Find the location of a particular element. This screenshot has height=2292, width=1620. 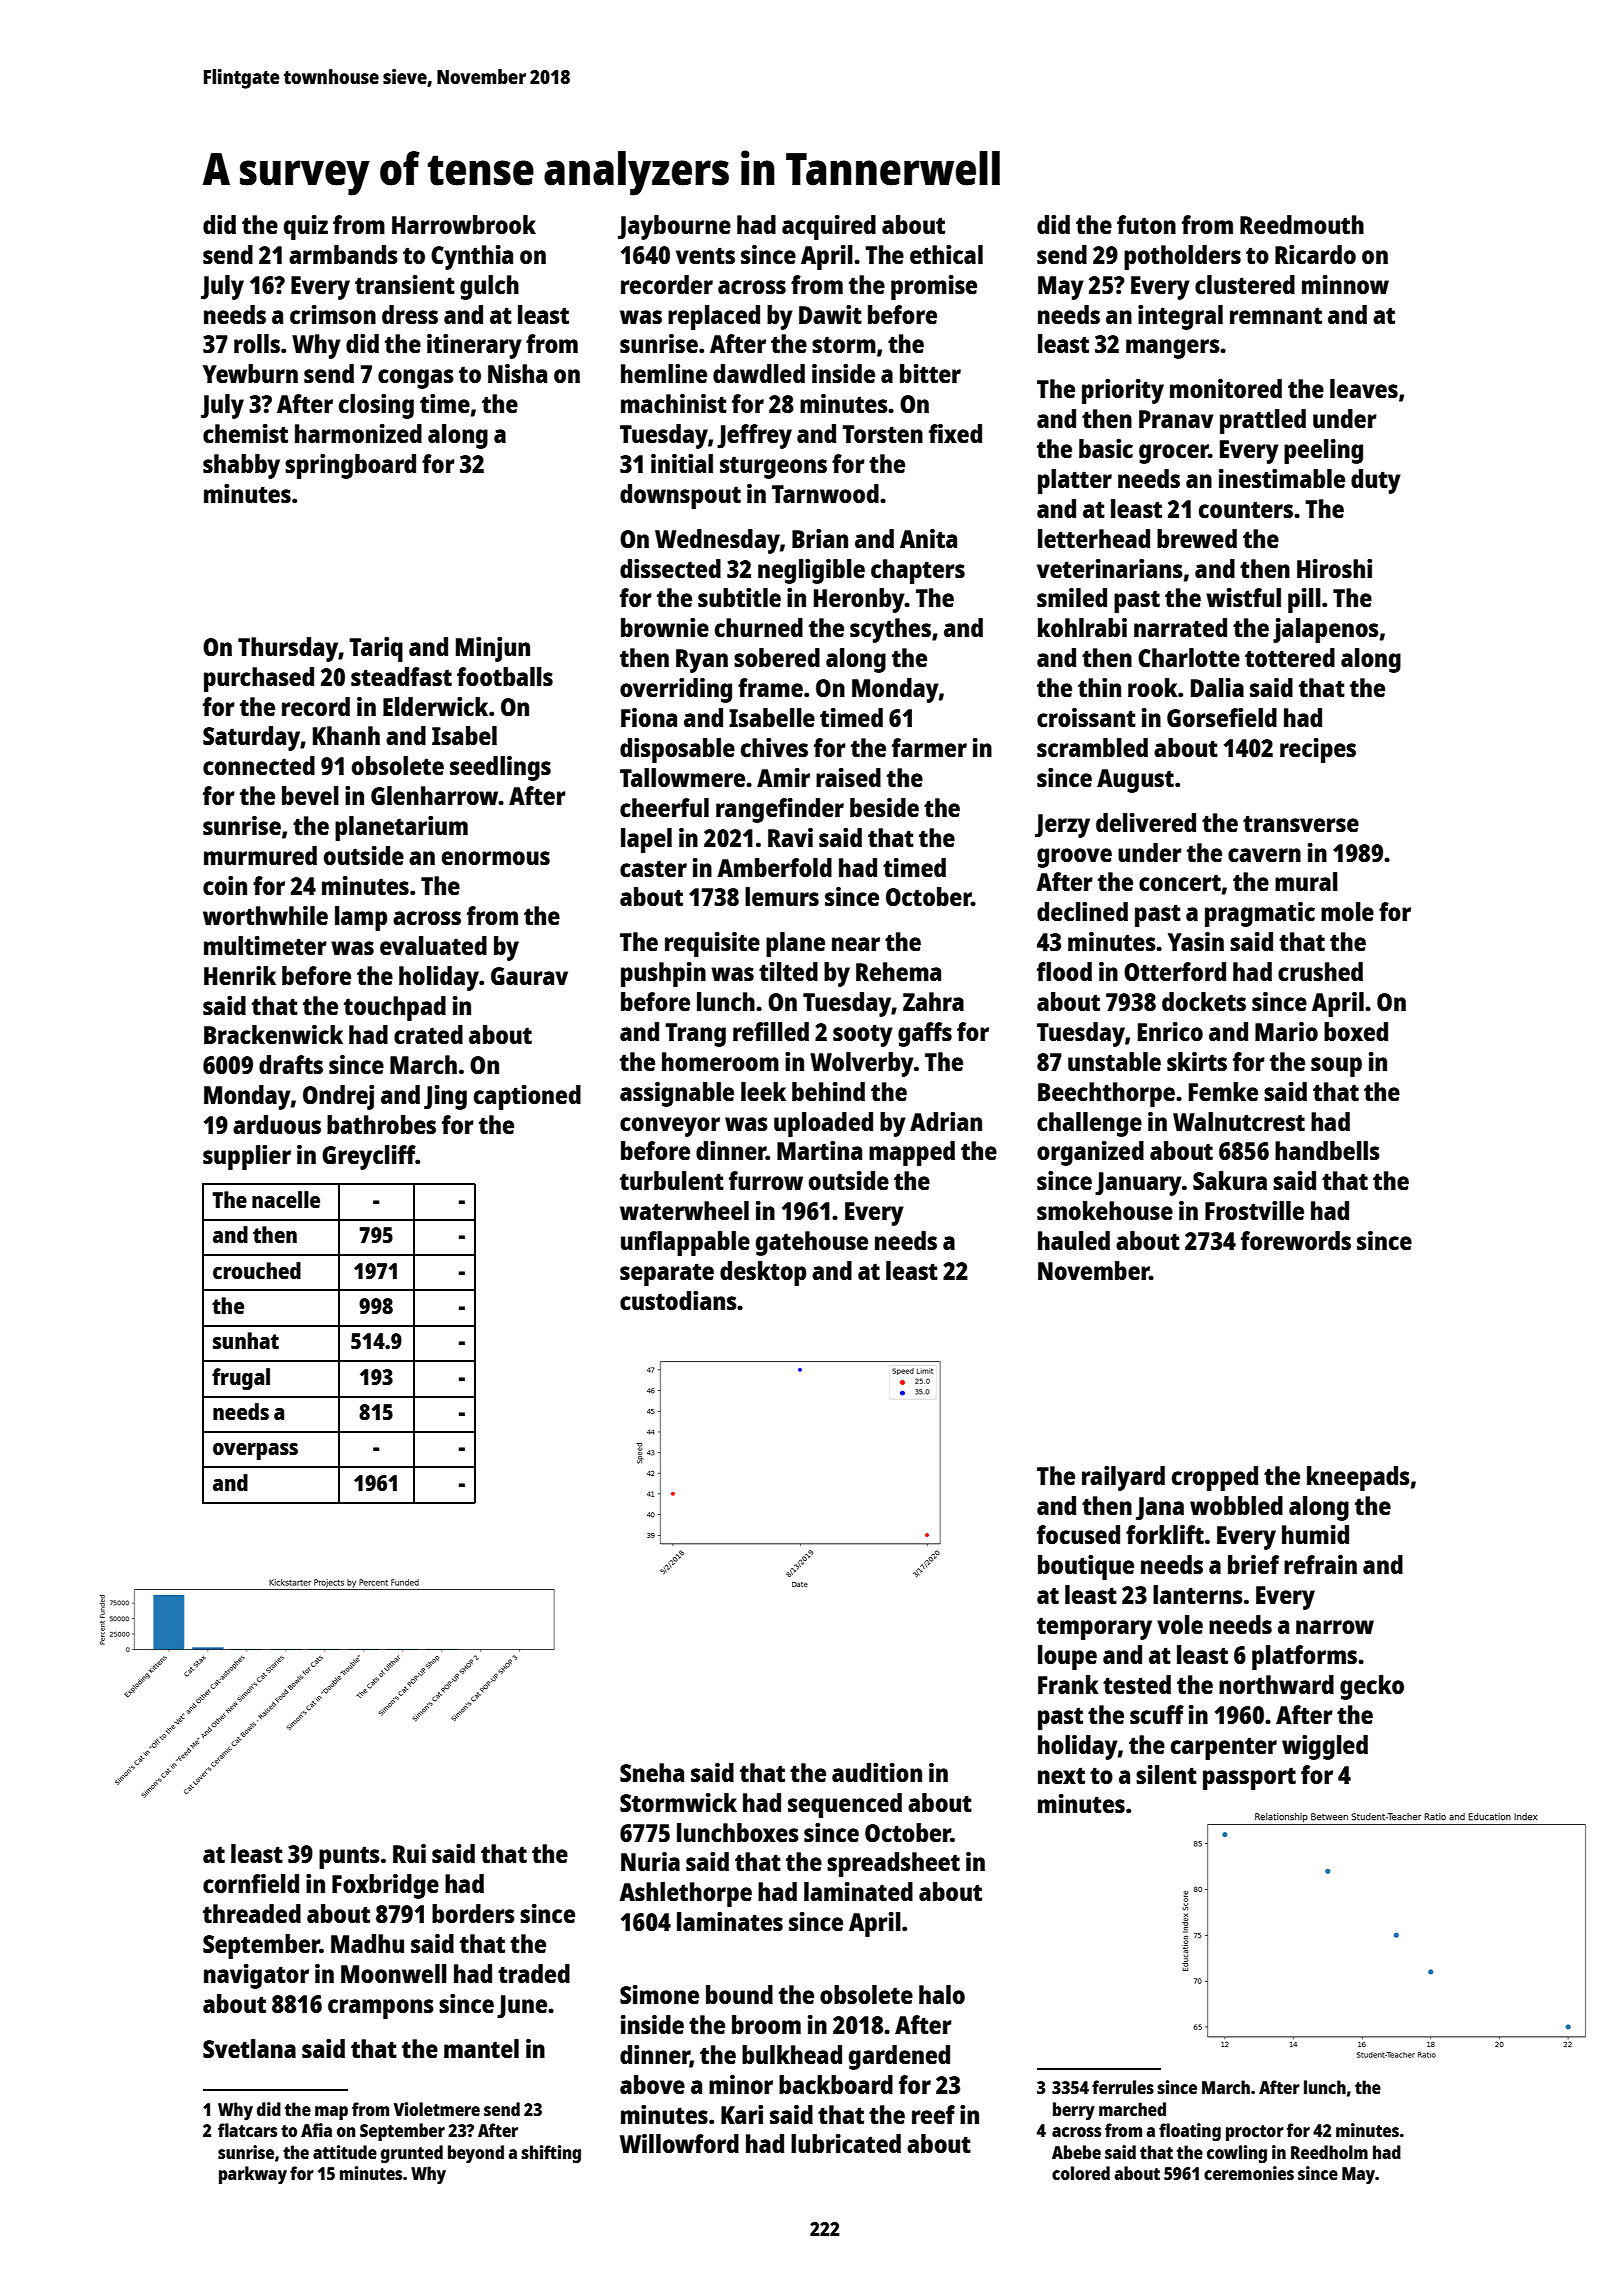

Afia is located at coordinates (316, 2130).
